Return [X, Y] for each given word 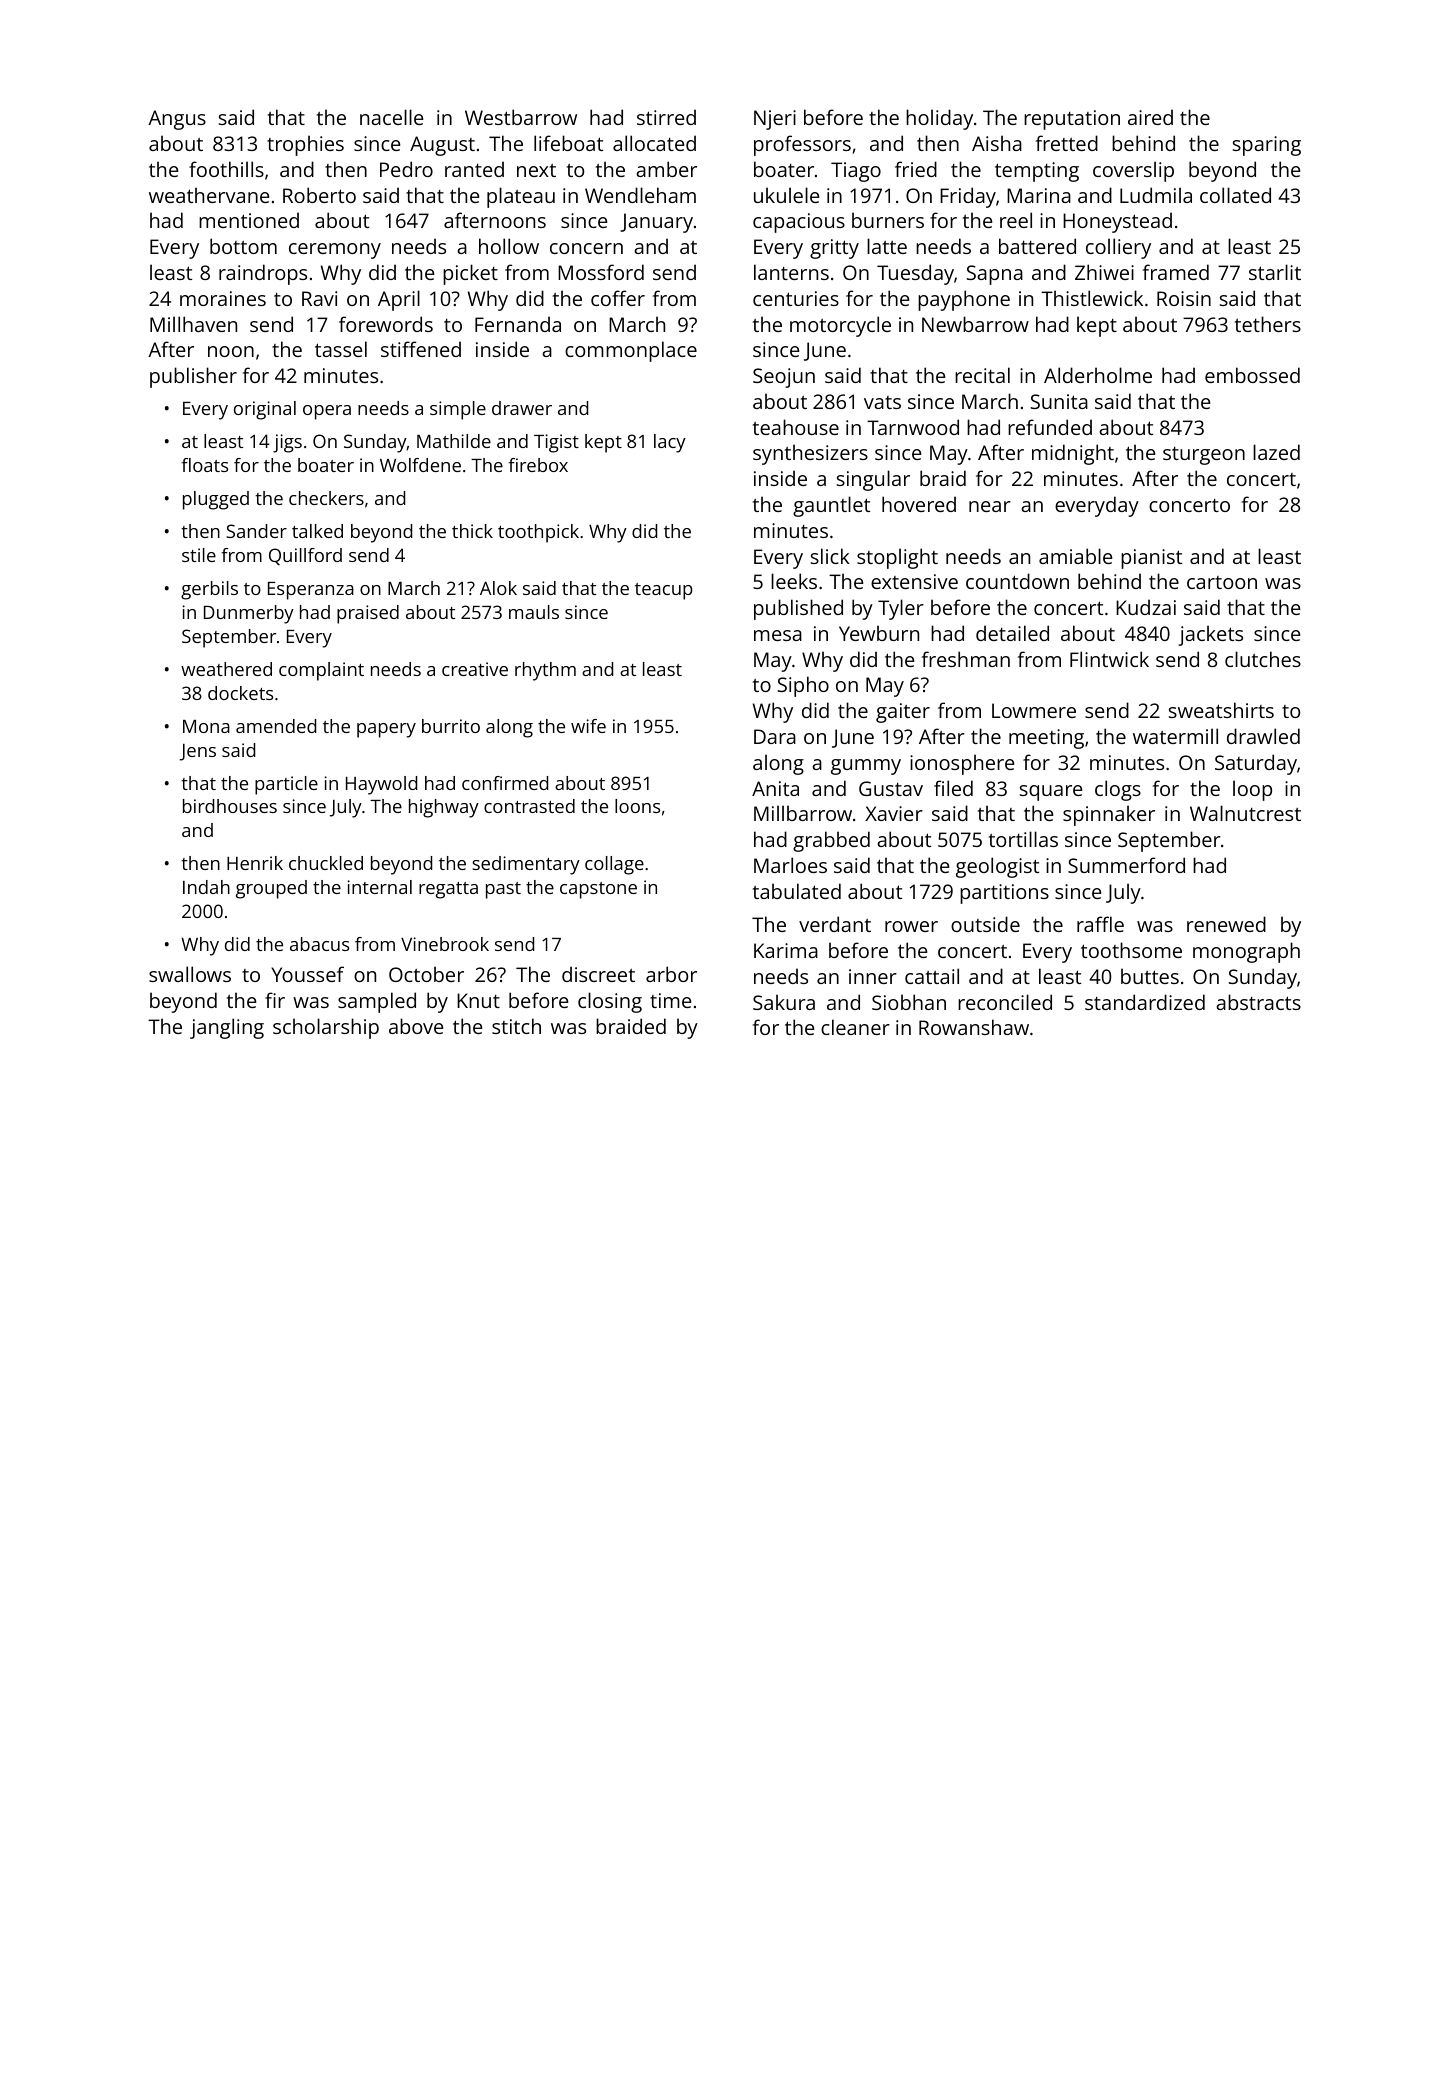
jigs [287, 443]
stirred [666, 117]
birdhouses [230, 806]
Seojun [784, 378]
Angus [177, 120]
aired [1150, 117]
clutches [1263, 659]
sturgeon [1204, 456]
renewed [1226, 924]
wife [588, 726]
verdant [835, 924]
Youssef [307, 974]
